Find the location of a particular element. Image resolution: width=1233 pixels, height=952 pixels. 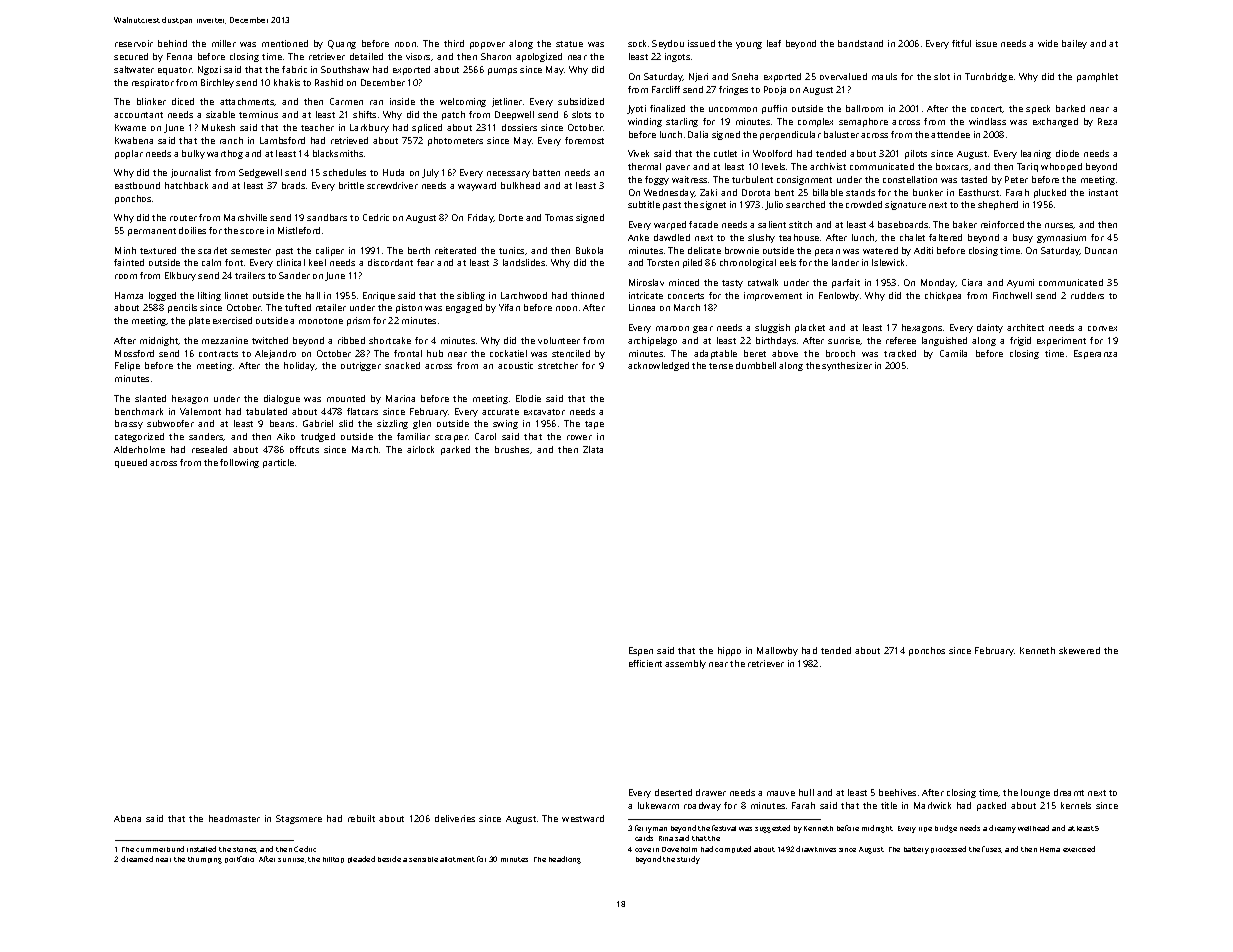

synthesizer is located at coordinates (847, 366).
